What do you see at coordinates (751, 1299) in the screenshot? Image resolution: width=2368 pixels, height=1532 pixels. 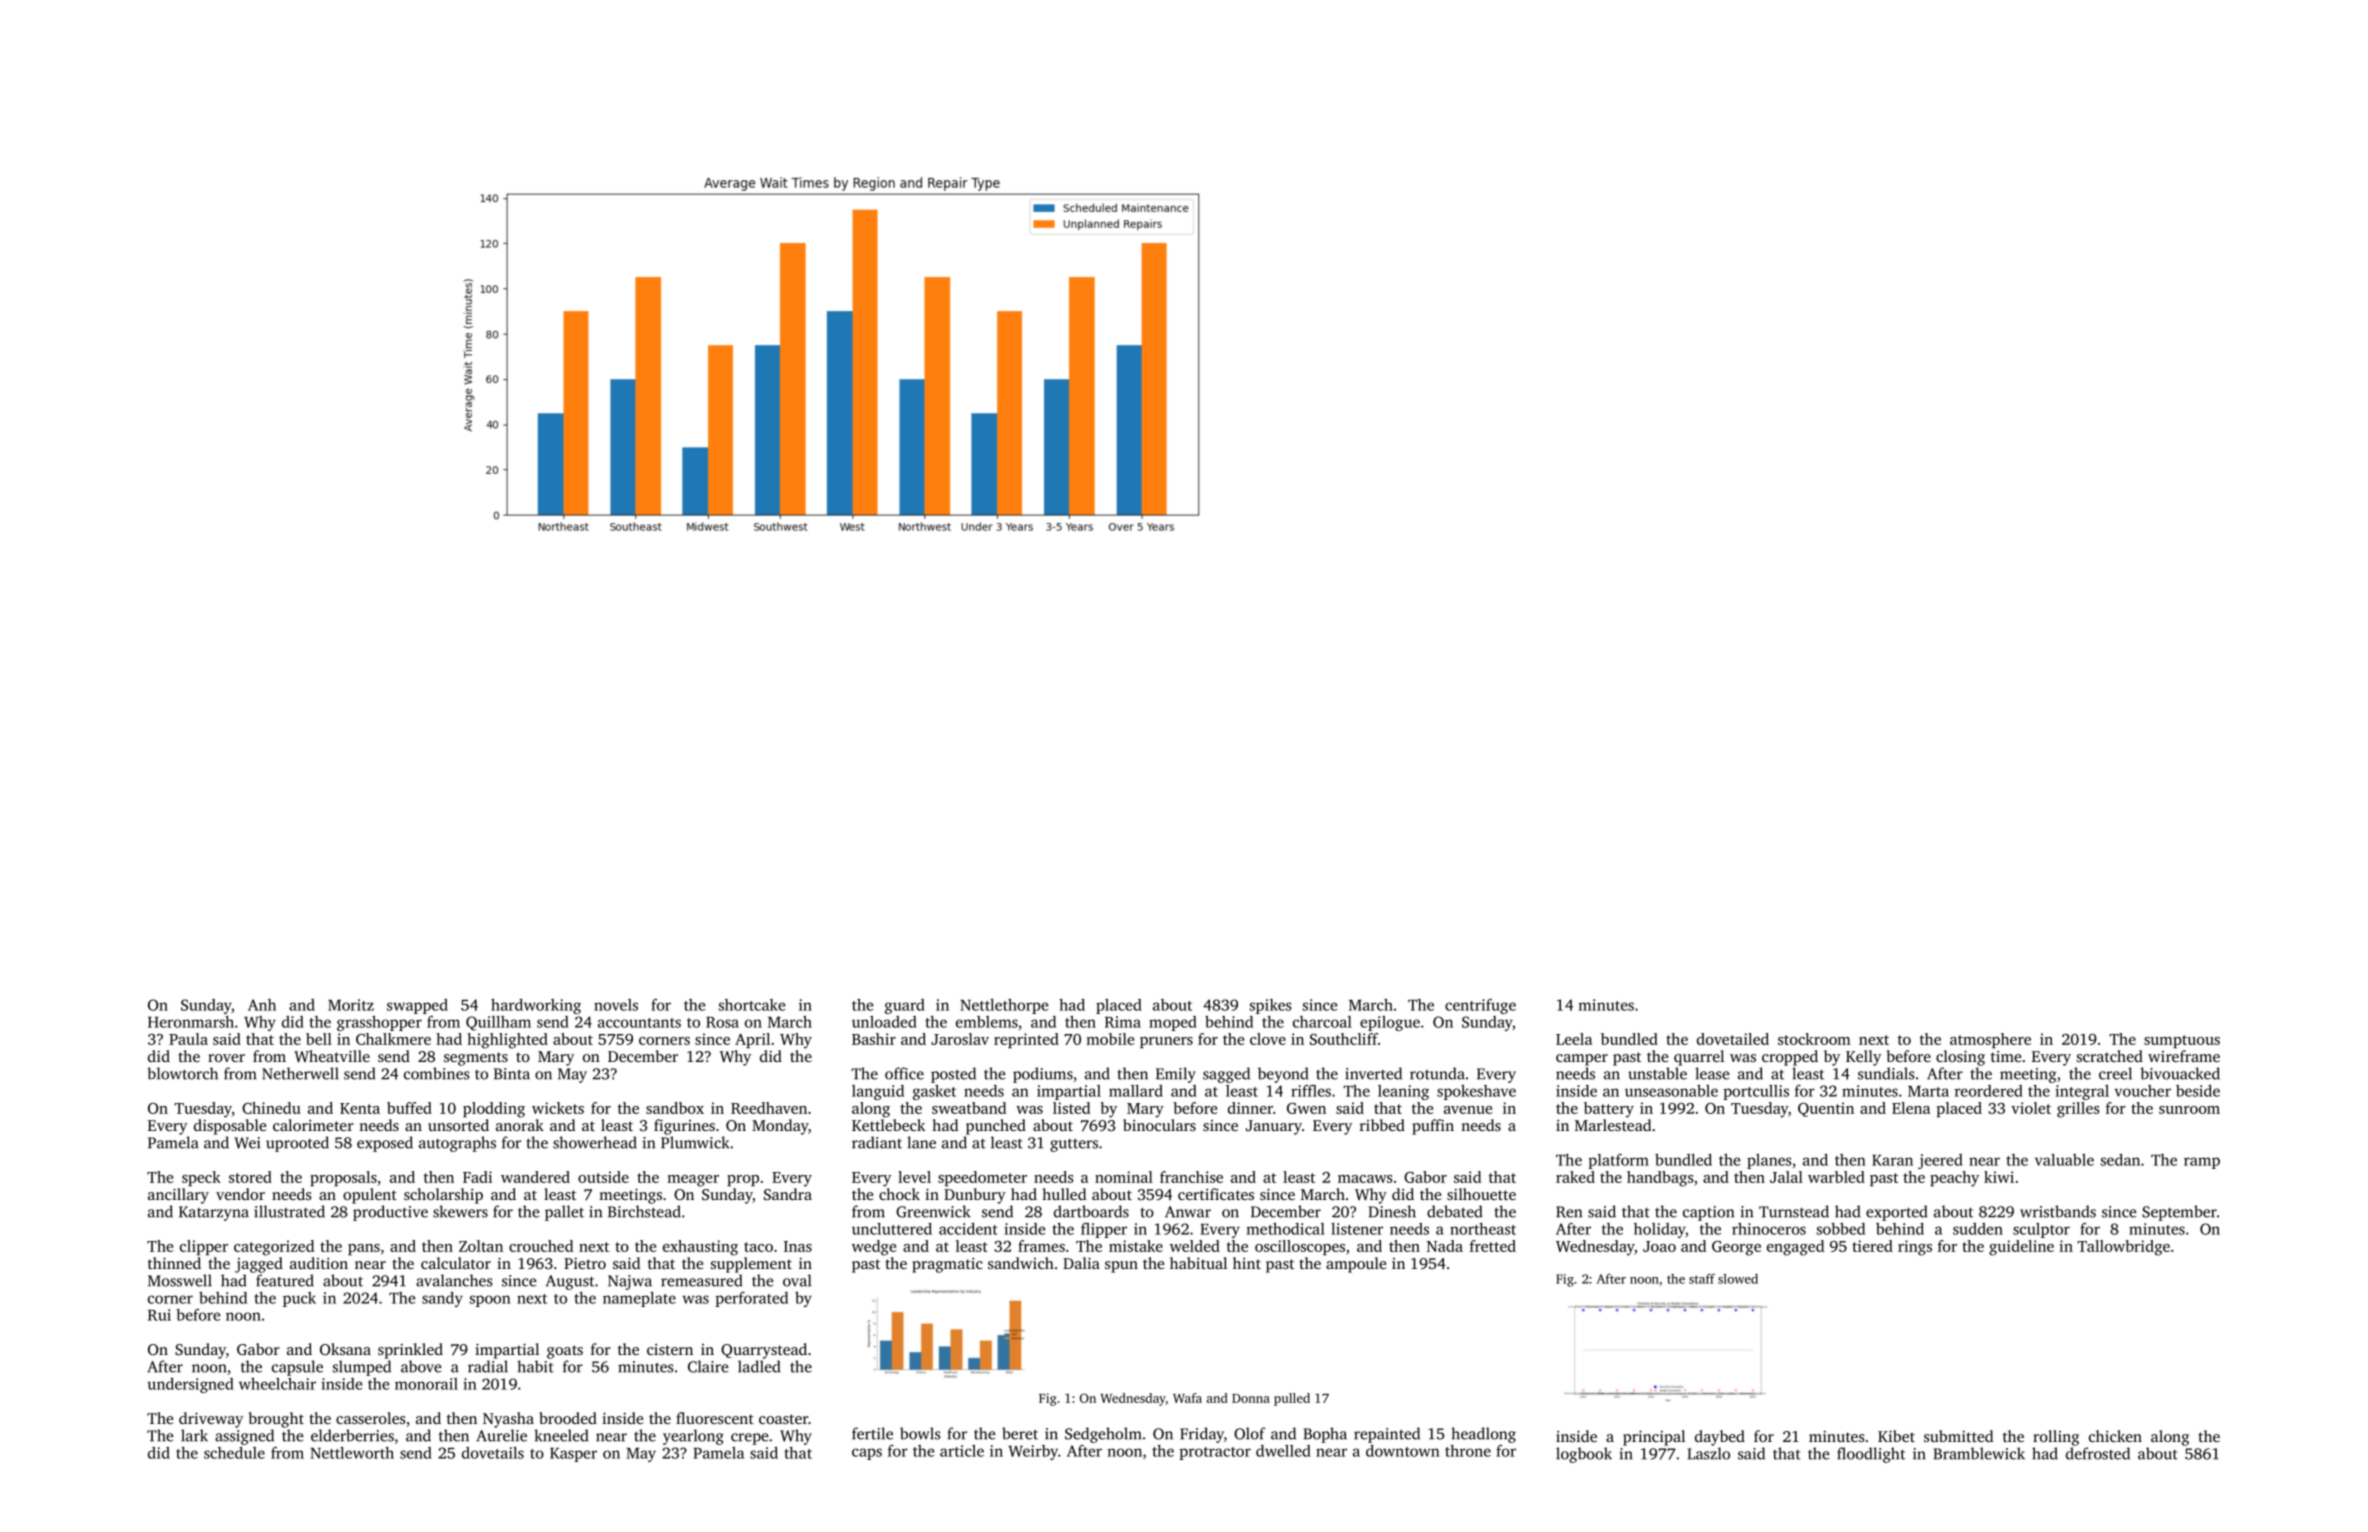 I see `perforated` at bounding box center [751, 1299].
